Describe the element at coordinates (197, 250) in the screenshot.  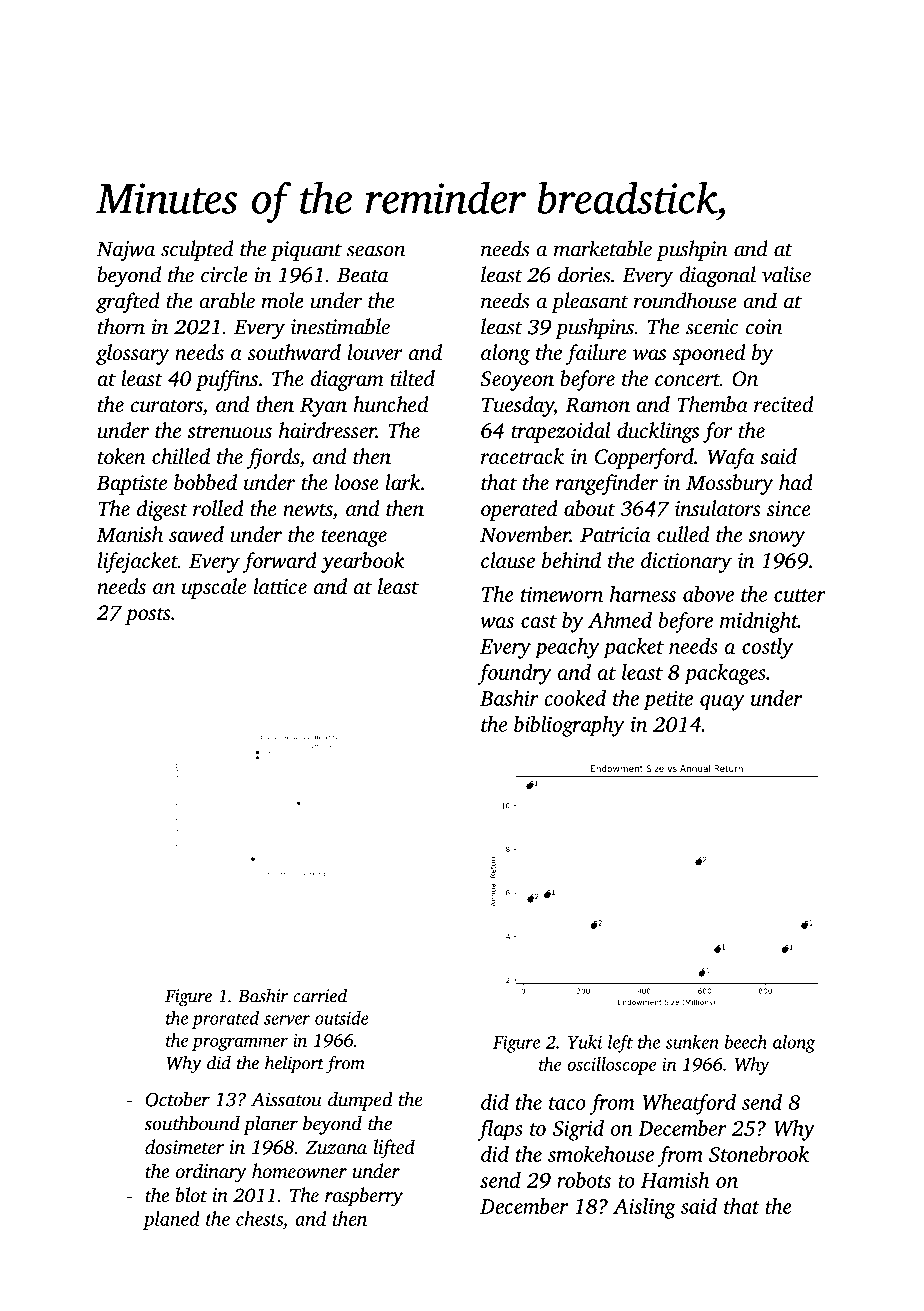
I see `sculpted` at that location.
